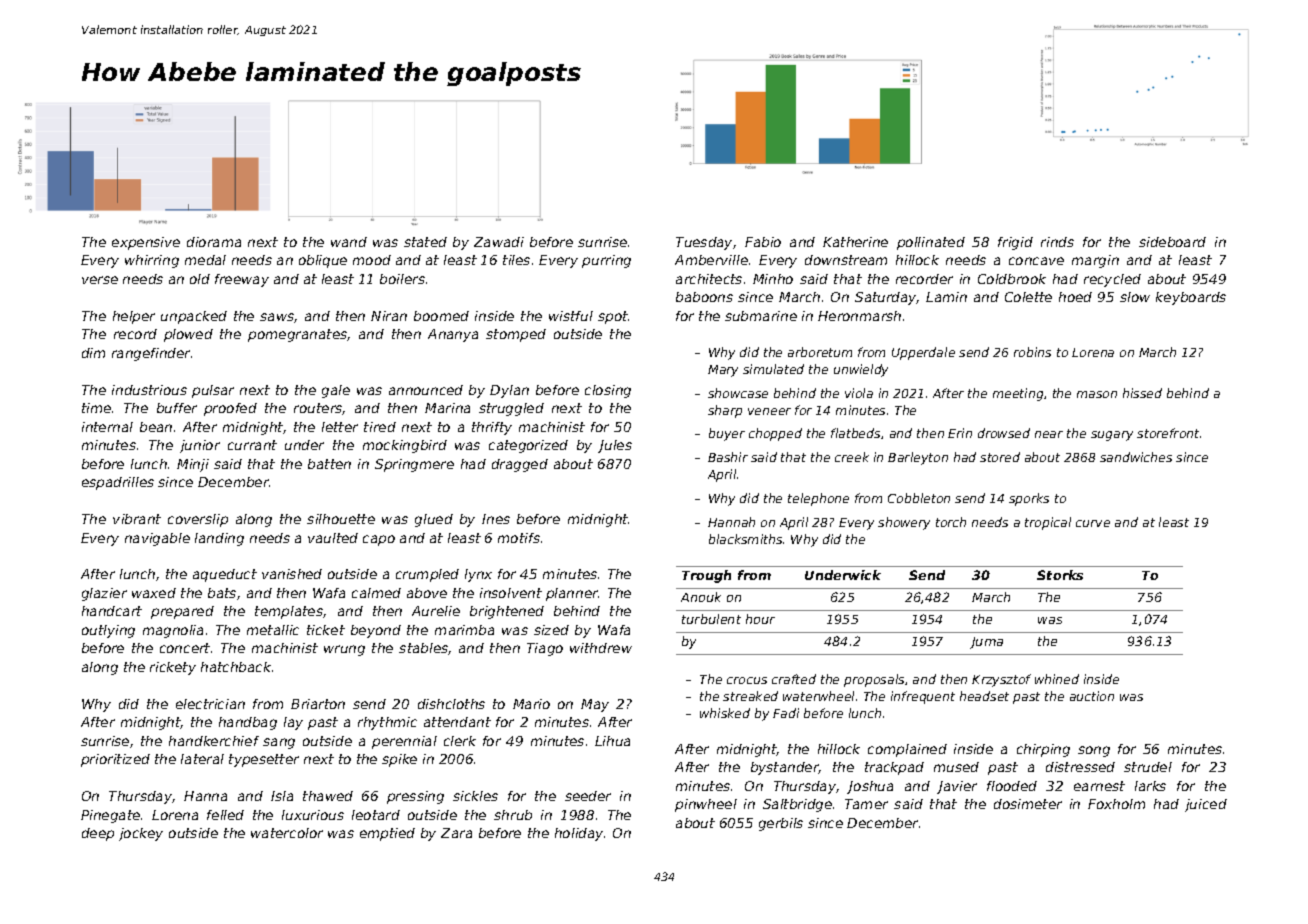 This screenshot has height=924, width=1308. I want to click on prioritized, so click(115, 760).
